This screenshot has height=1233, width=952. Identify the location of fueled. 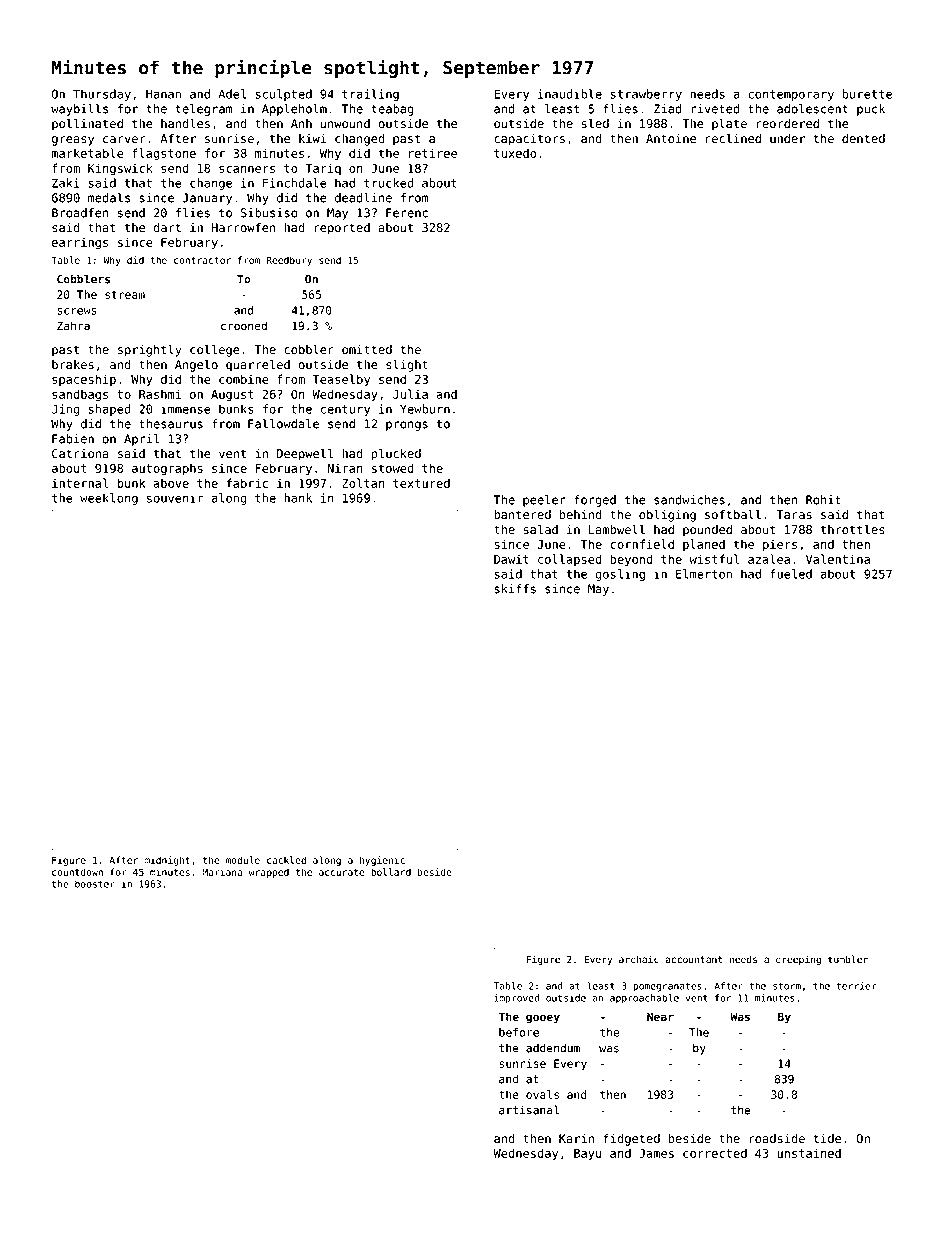
(791, 574).
